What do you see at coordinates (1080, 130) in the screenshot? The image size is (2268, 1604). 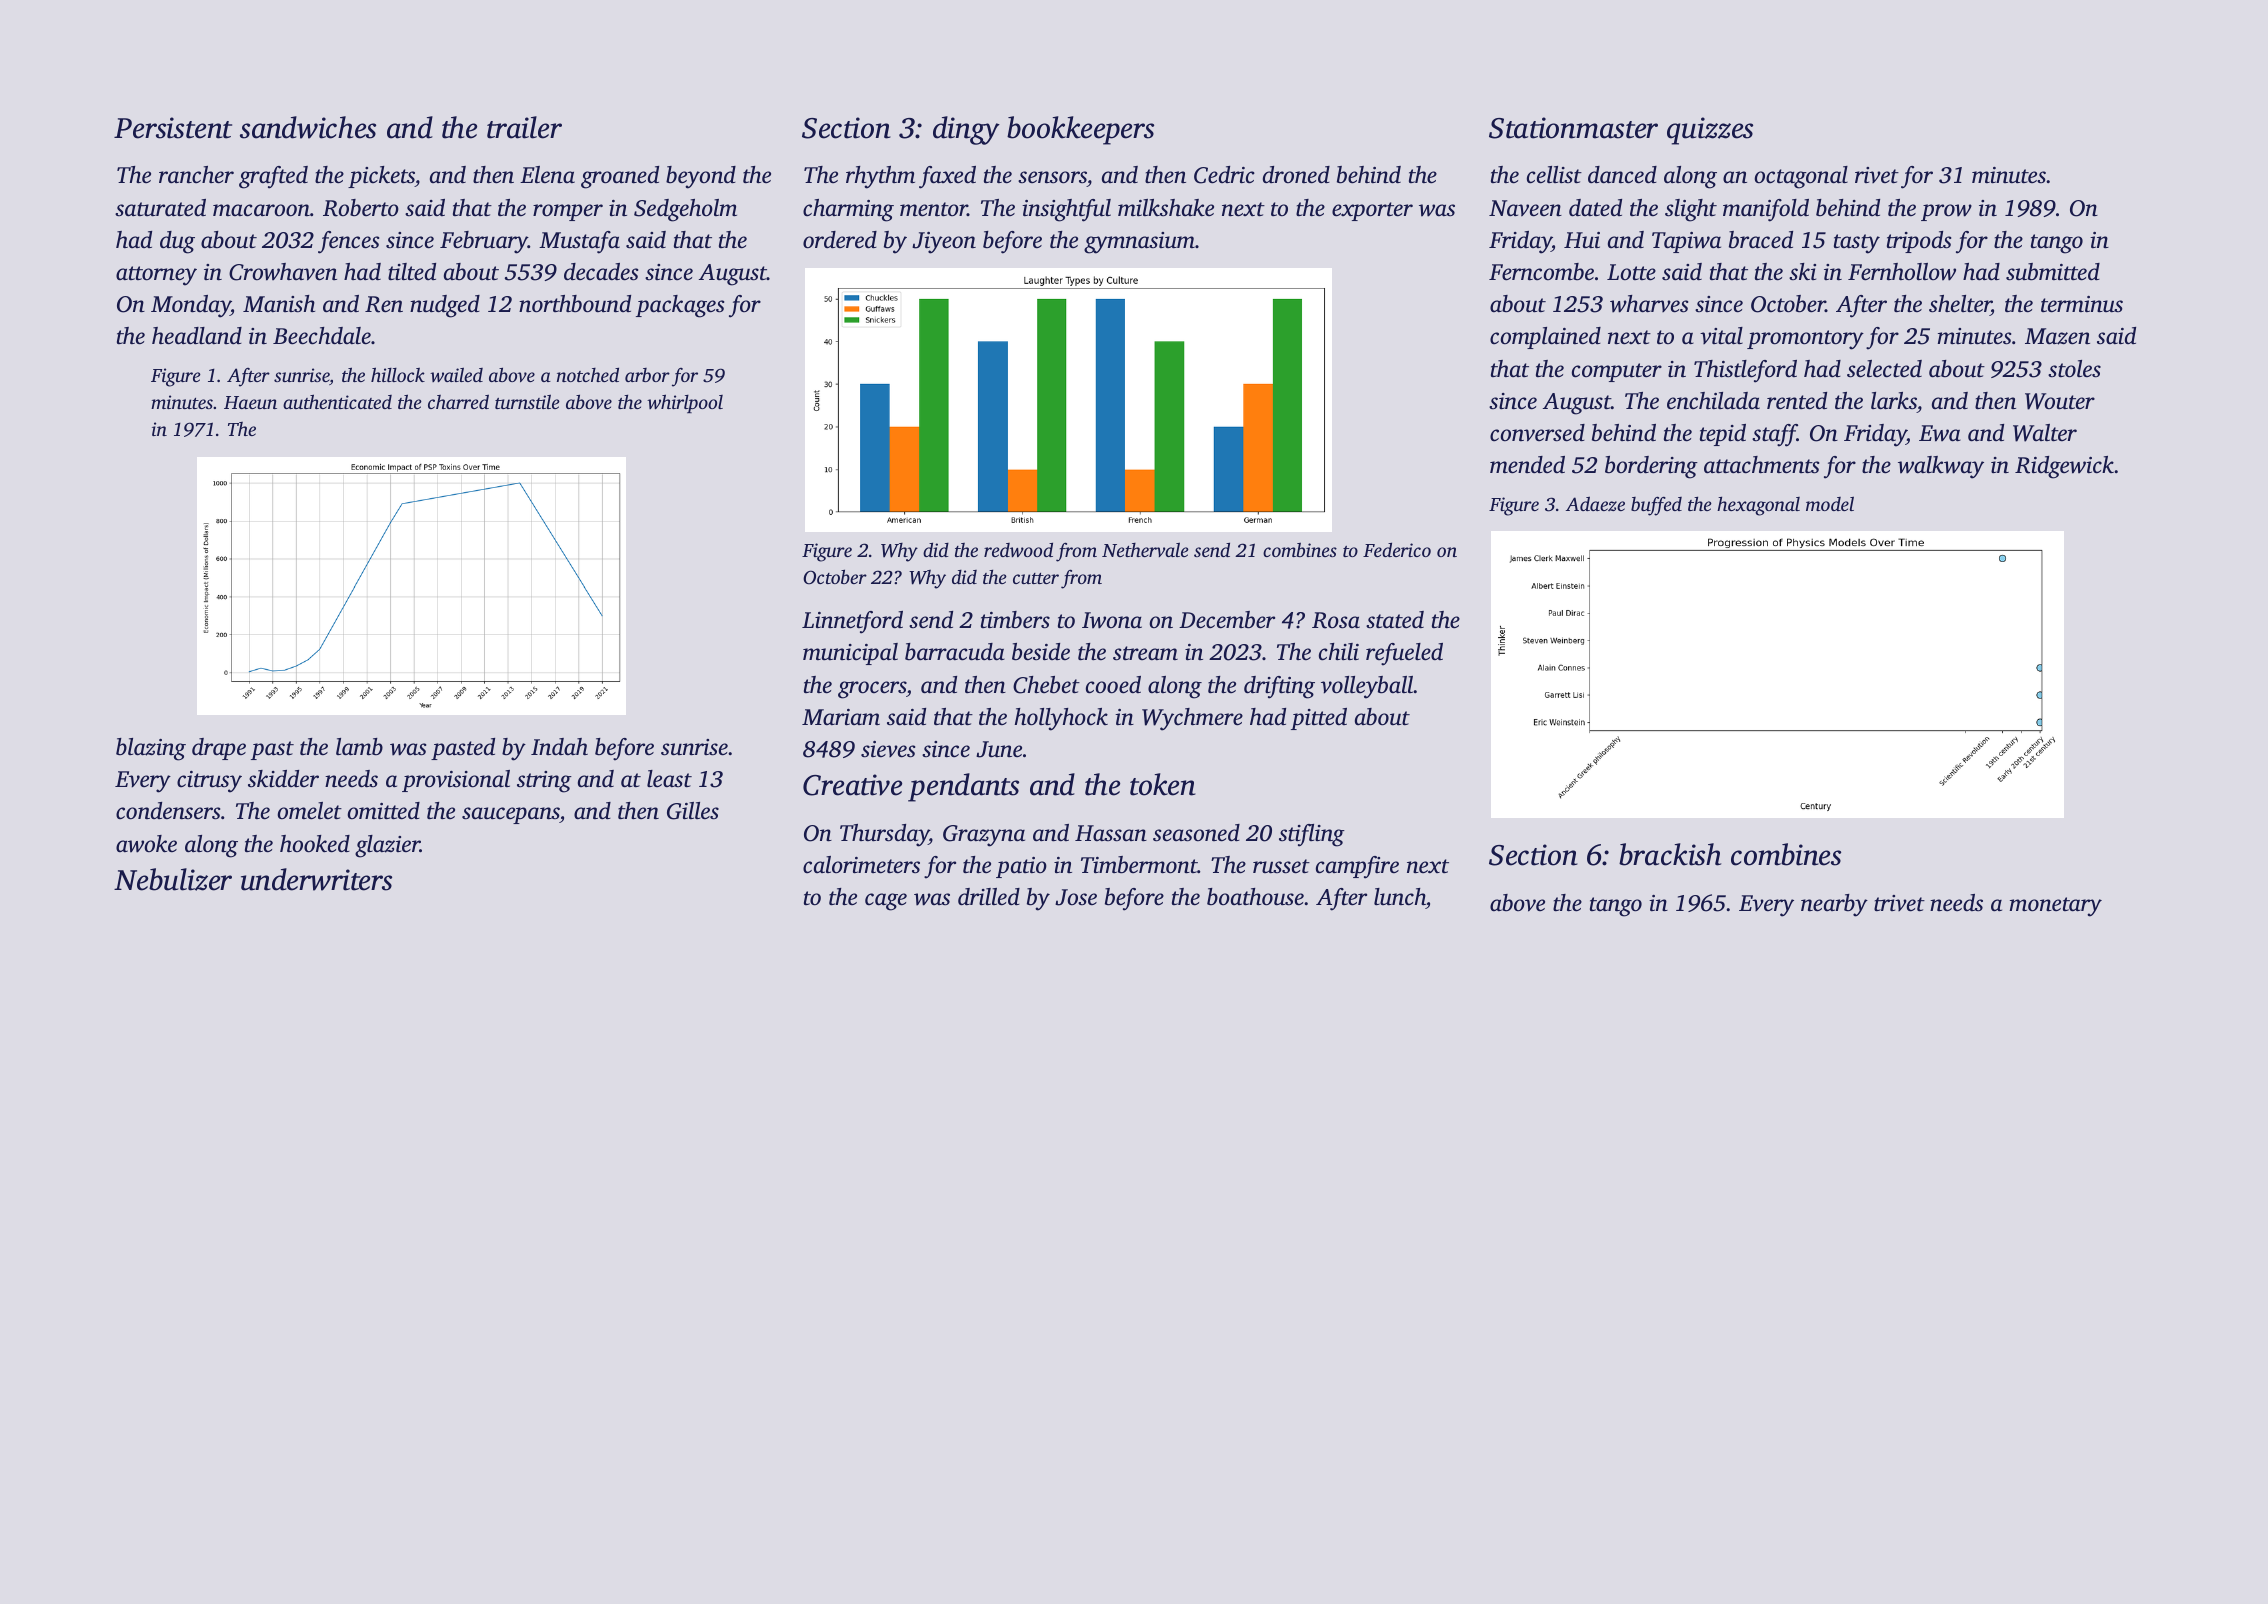 I see `bookkeepers` at bounding box center [1080, 130].
